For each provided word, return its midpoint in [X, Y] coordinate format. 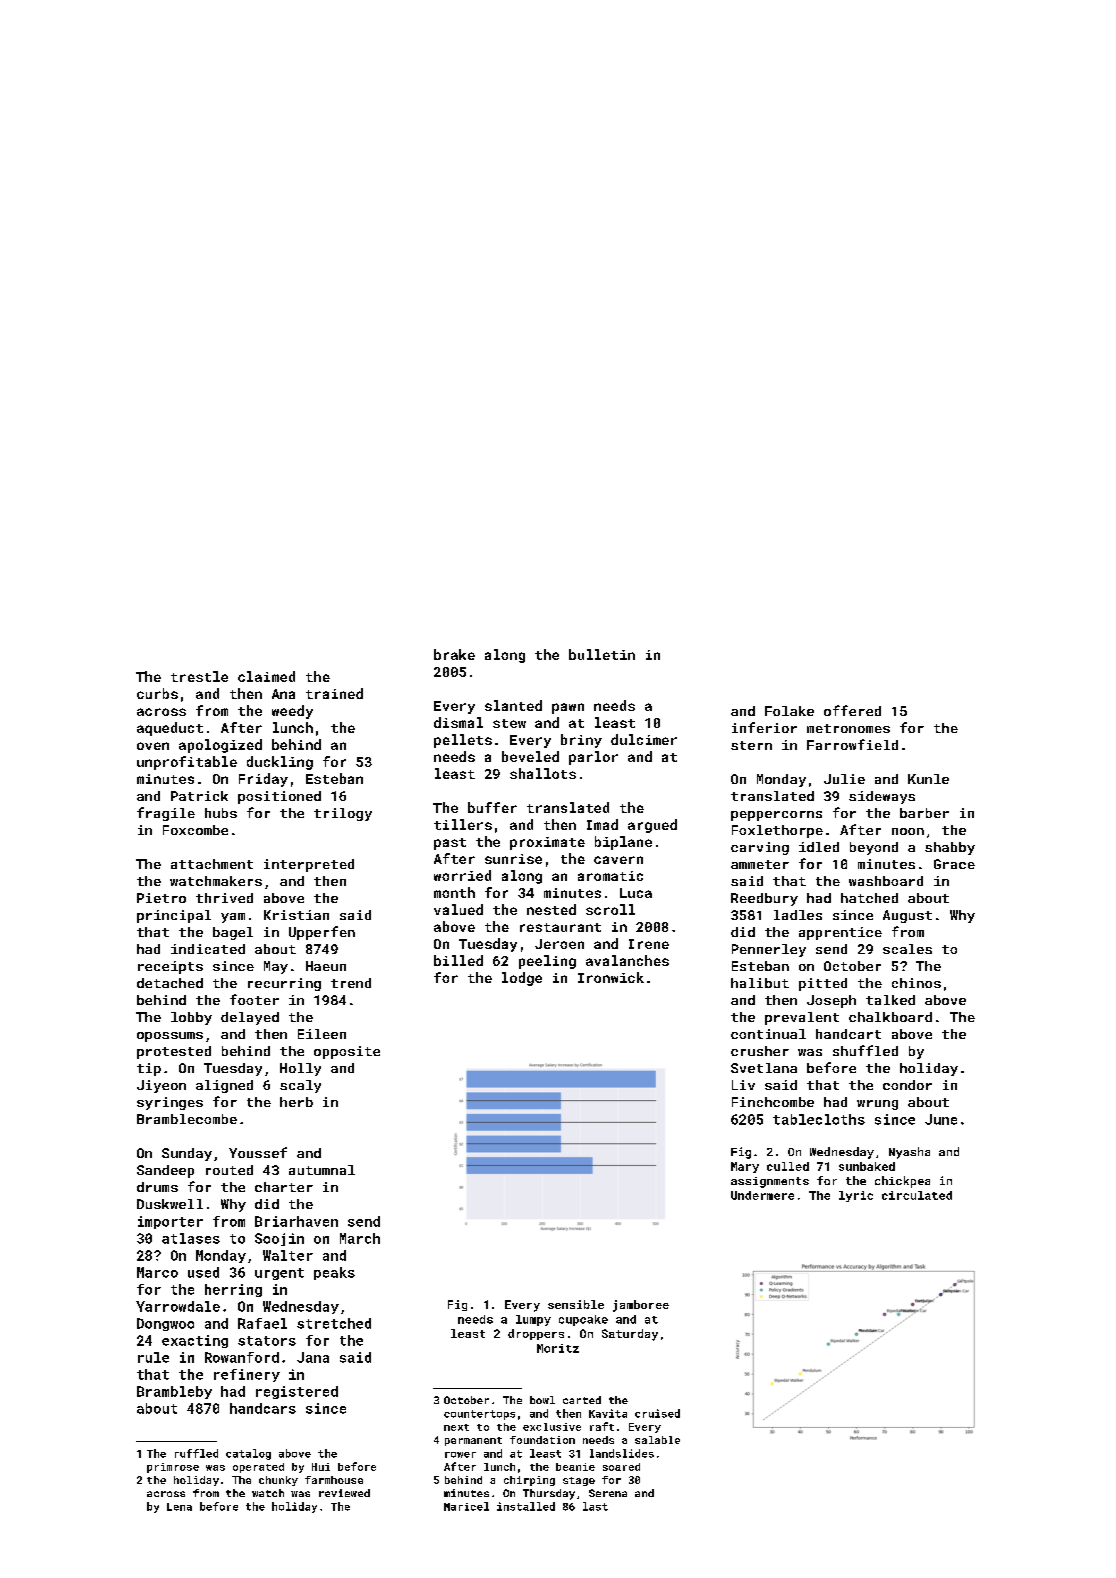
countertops [479, 1415]
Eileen [322, 1034]
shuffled [865, 1050]
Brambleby [174, 1392]
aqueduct [170, 729]
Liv [743, 1085]
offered [852, 710]
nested [551, 909]
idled [819, 847]
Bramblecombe [187, 1119]
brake [454, 654]
